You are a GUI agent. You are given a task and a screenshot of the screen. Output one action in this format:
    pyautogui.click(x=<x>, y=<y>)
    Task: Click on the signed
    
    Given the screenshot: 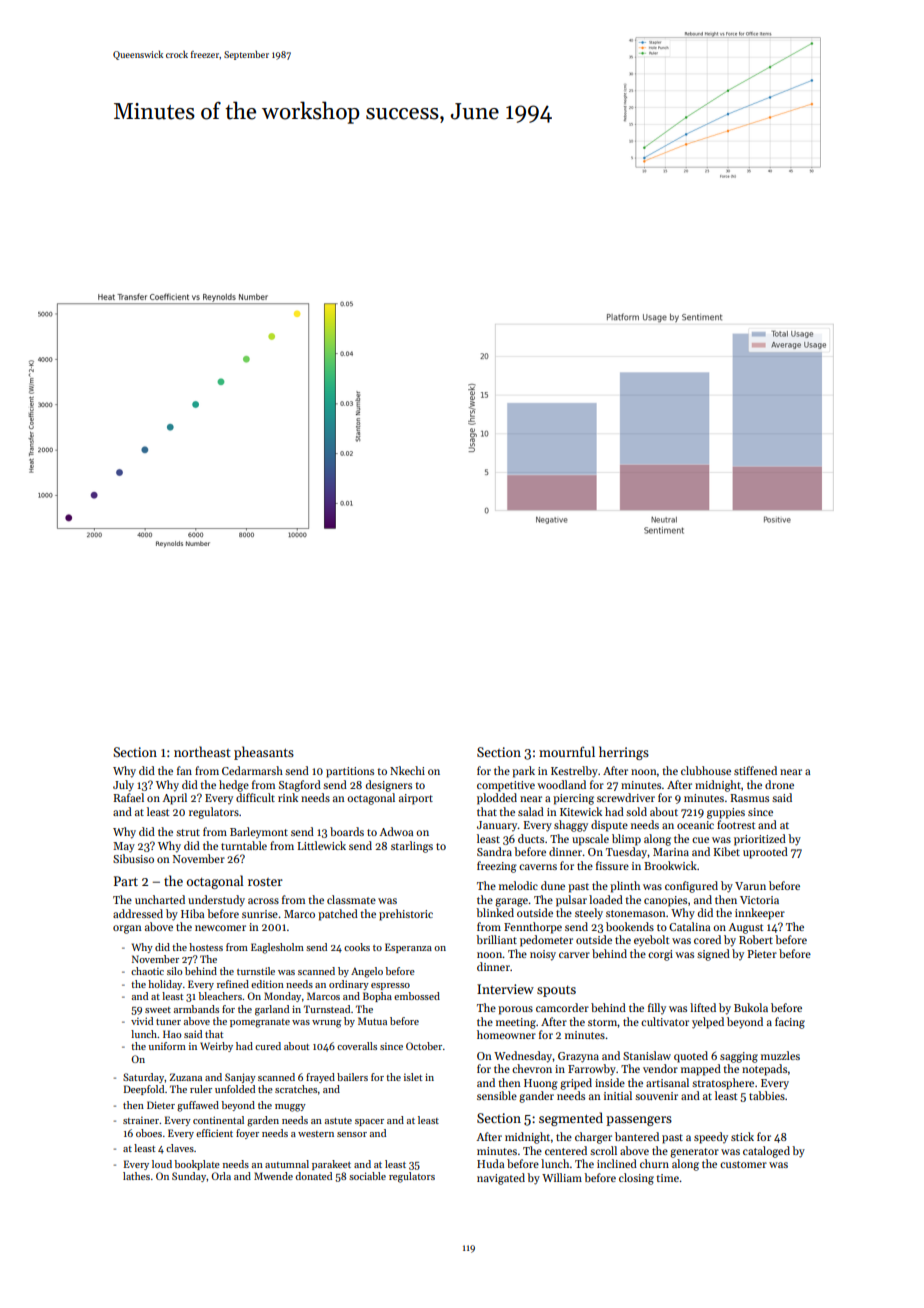 What is the action you would take?
    pyautogui.click(x=713, y=955)
